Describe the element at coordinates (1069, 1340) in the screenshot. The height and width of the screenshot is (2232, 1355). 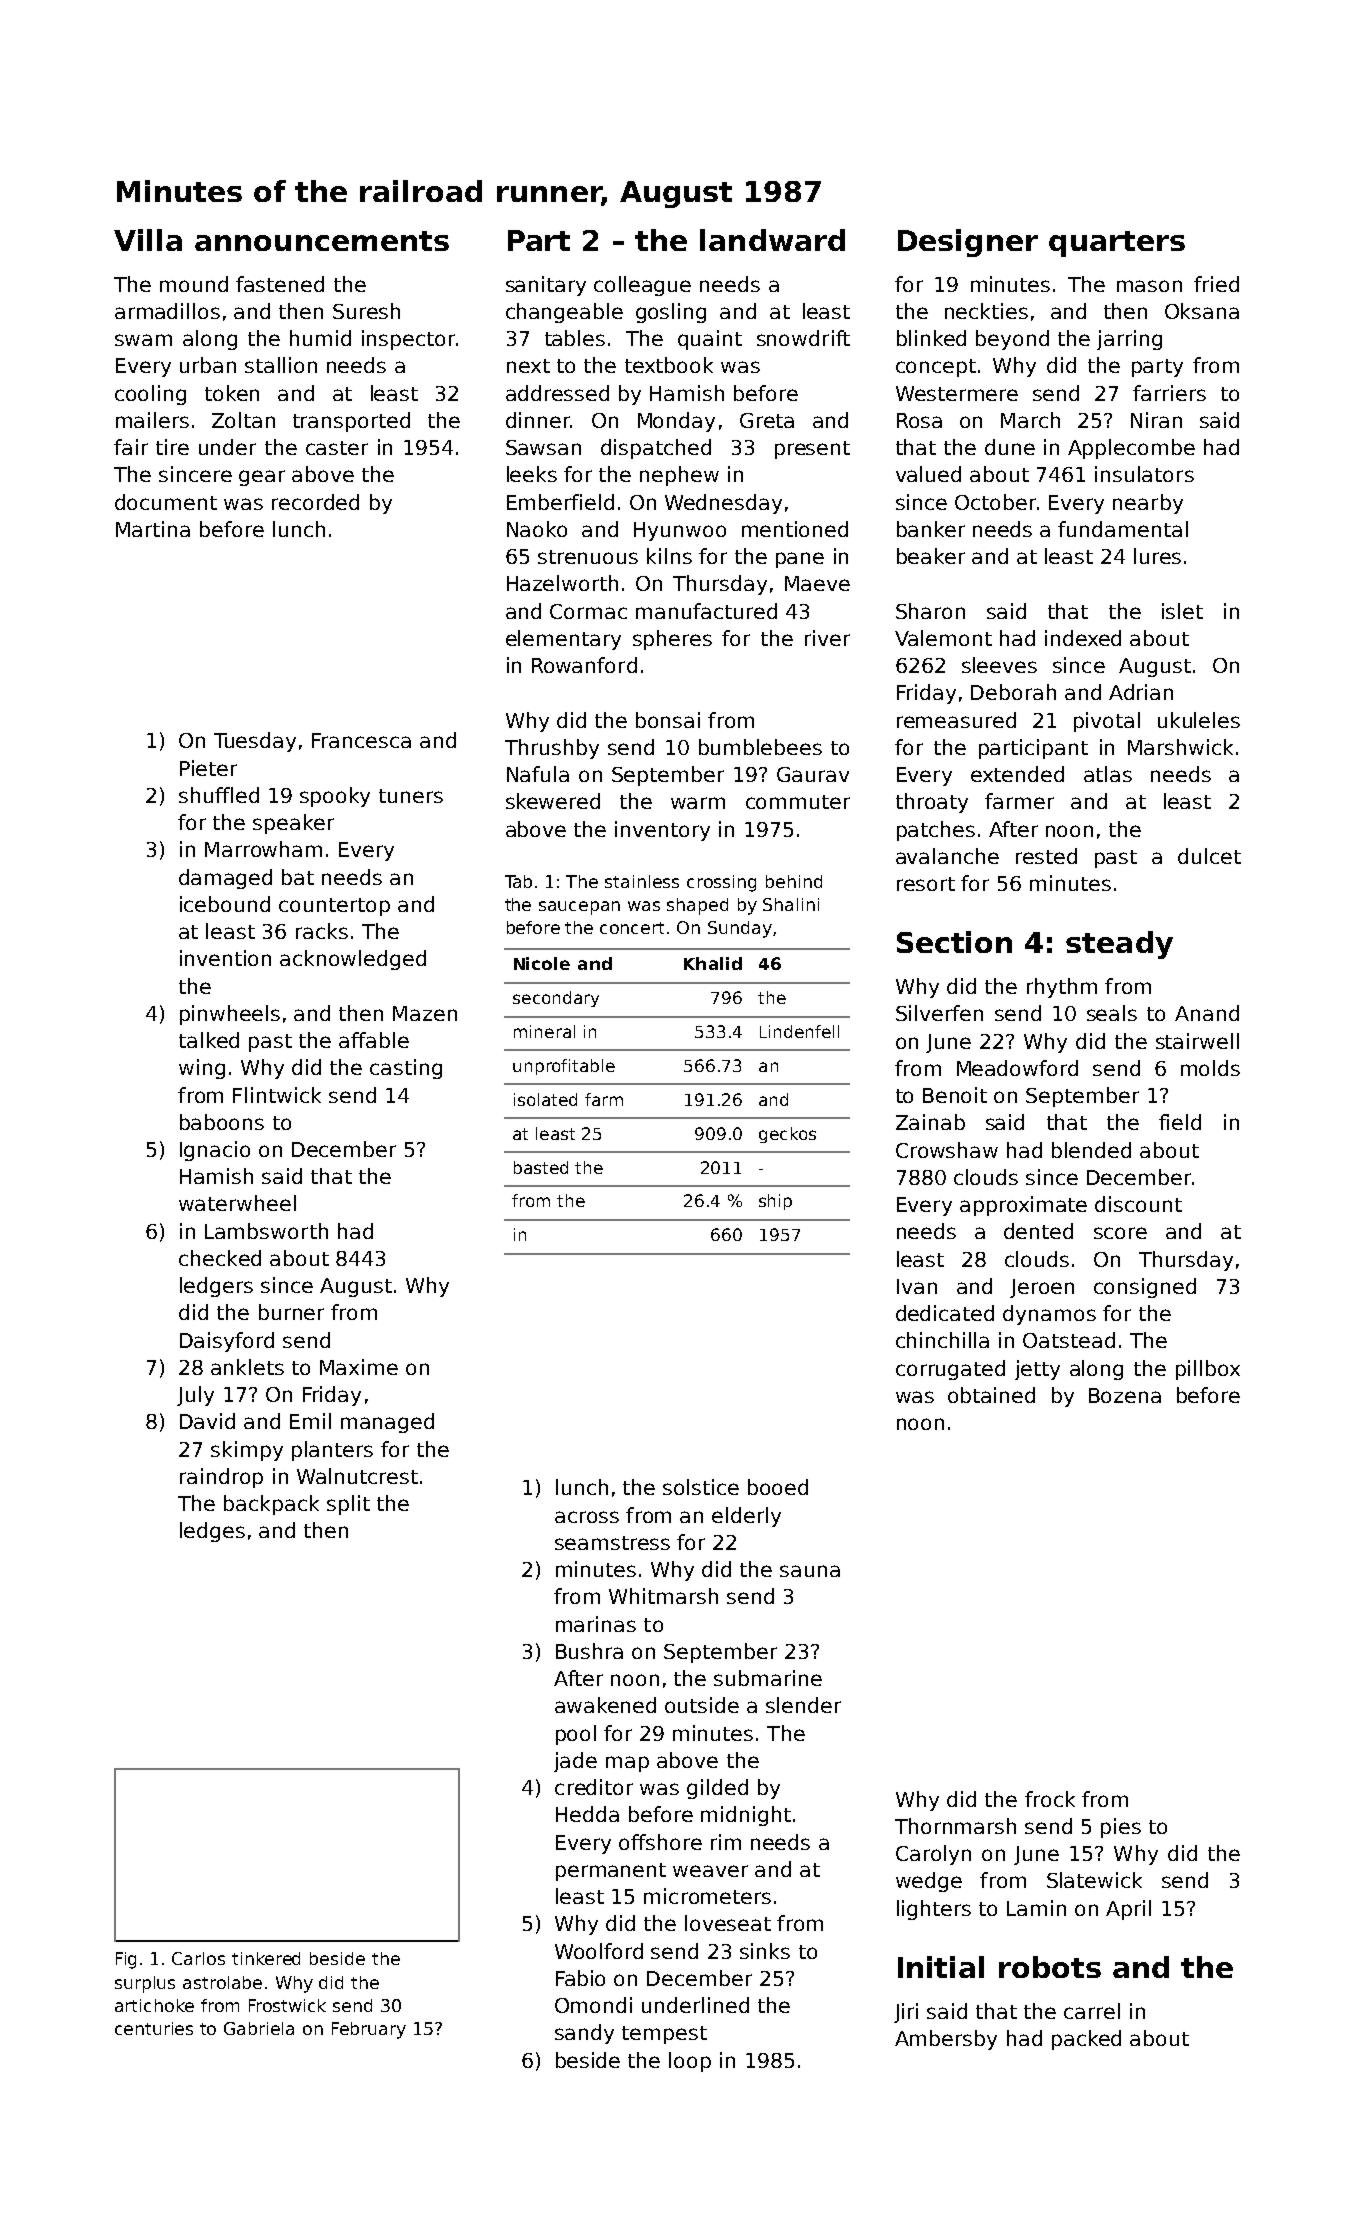
I see `Oatstead` at that location.
